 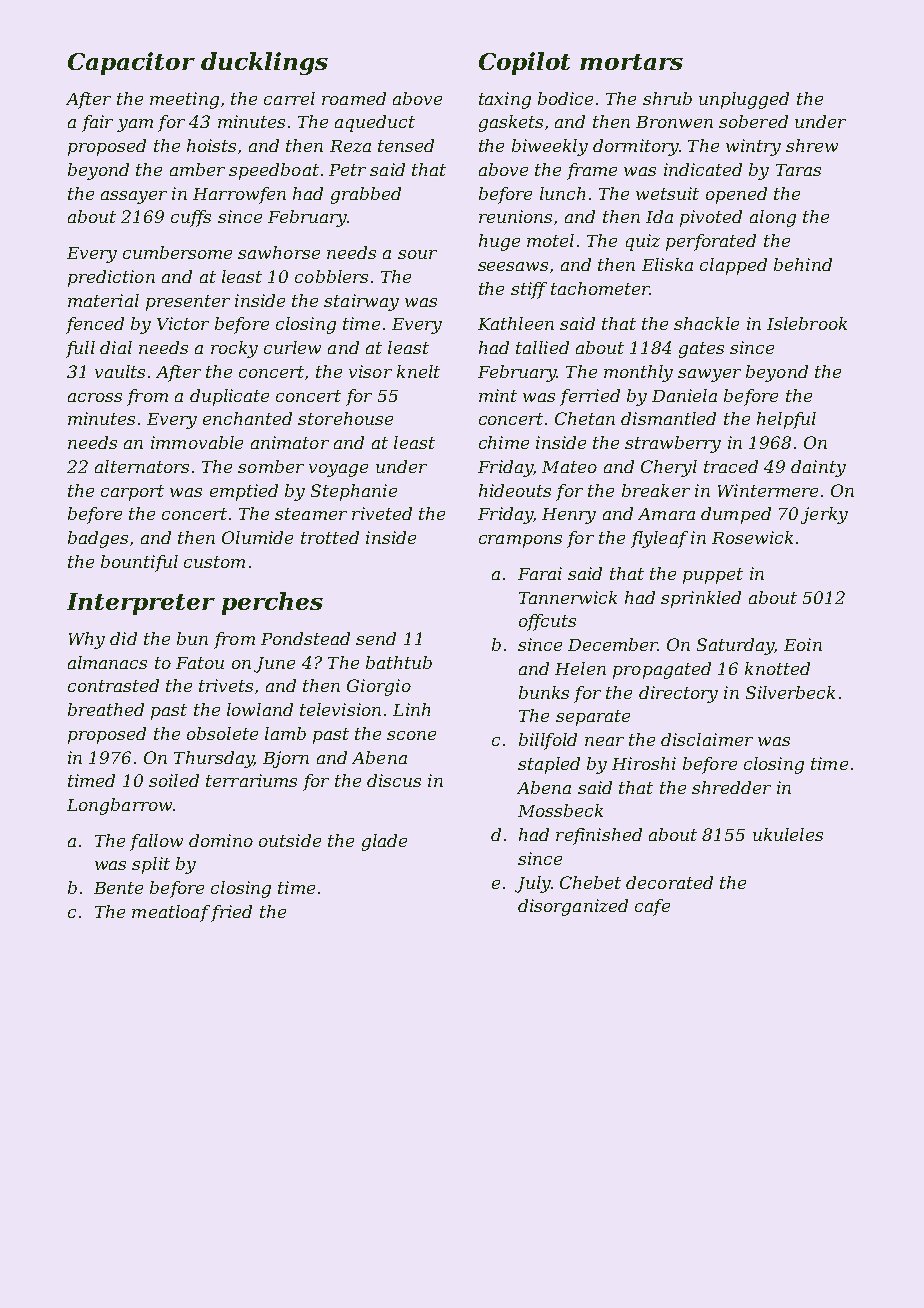 I want to click on propagated, so click(x=662, y=670).
